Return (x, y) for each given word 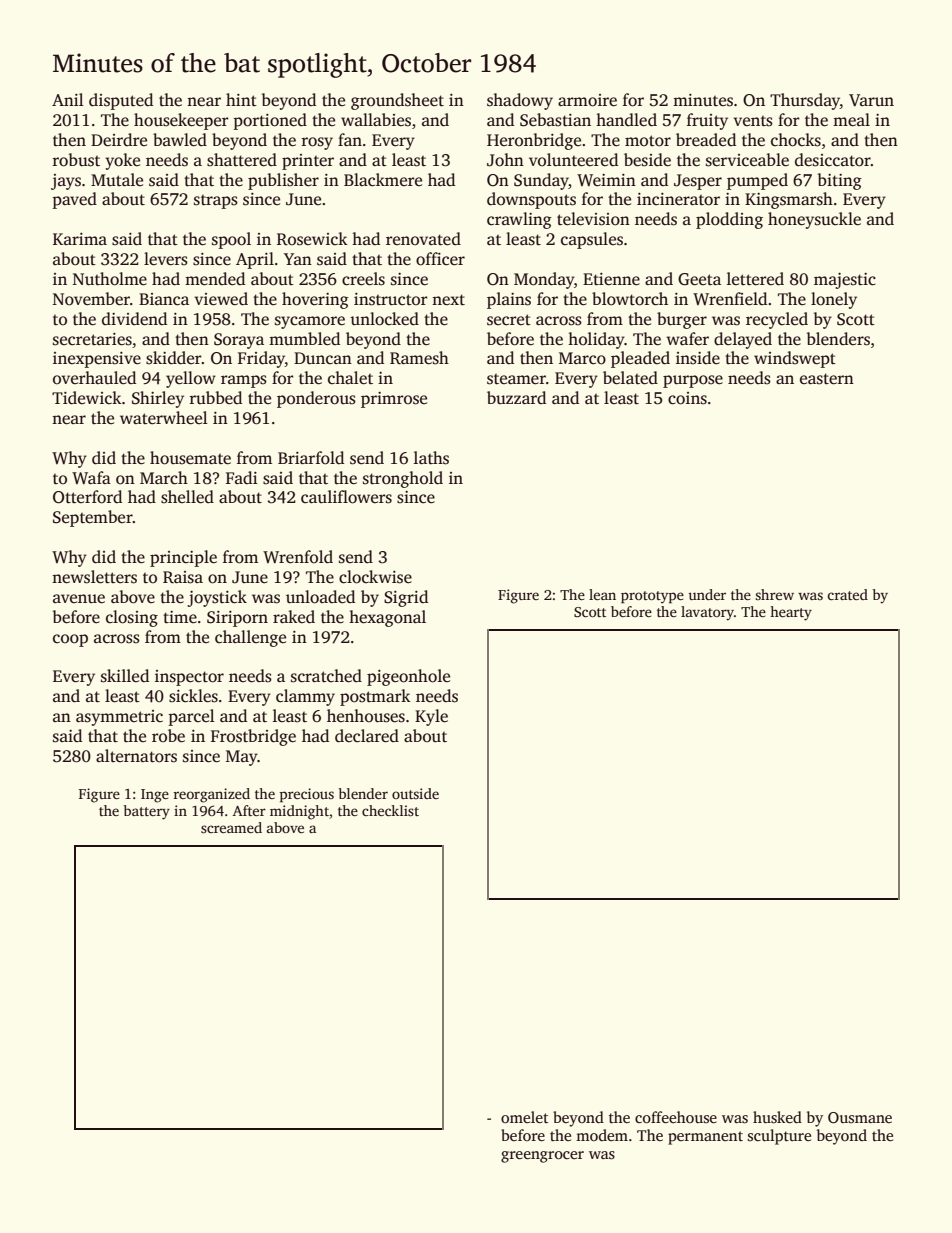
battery (147, 812)
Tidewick (87, 398)
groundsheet (397, 101)
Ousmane (860, 1118)
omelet (524, 1117)
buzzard (516, 397)
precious (307, 795)
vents (753, 121)
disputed (121, 101)
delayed (743, 340)
